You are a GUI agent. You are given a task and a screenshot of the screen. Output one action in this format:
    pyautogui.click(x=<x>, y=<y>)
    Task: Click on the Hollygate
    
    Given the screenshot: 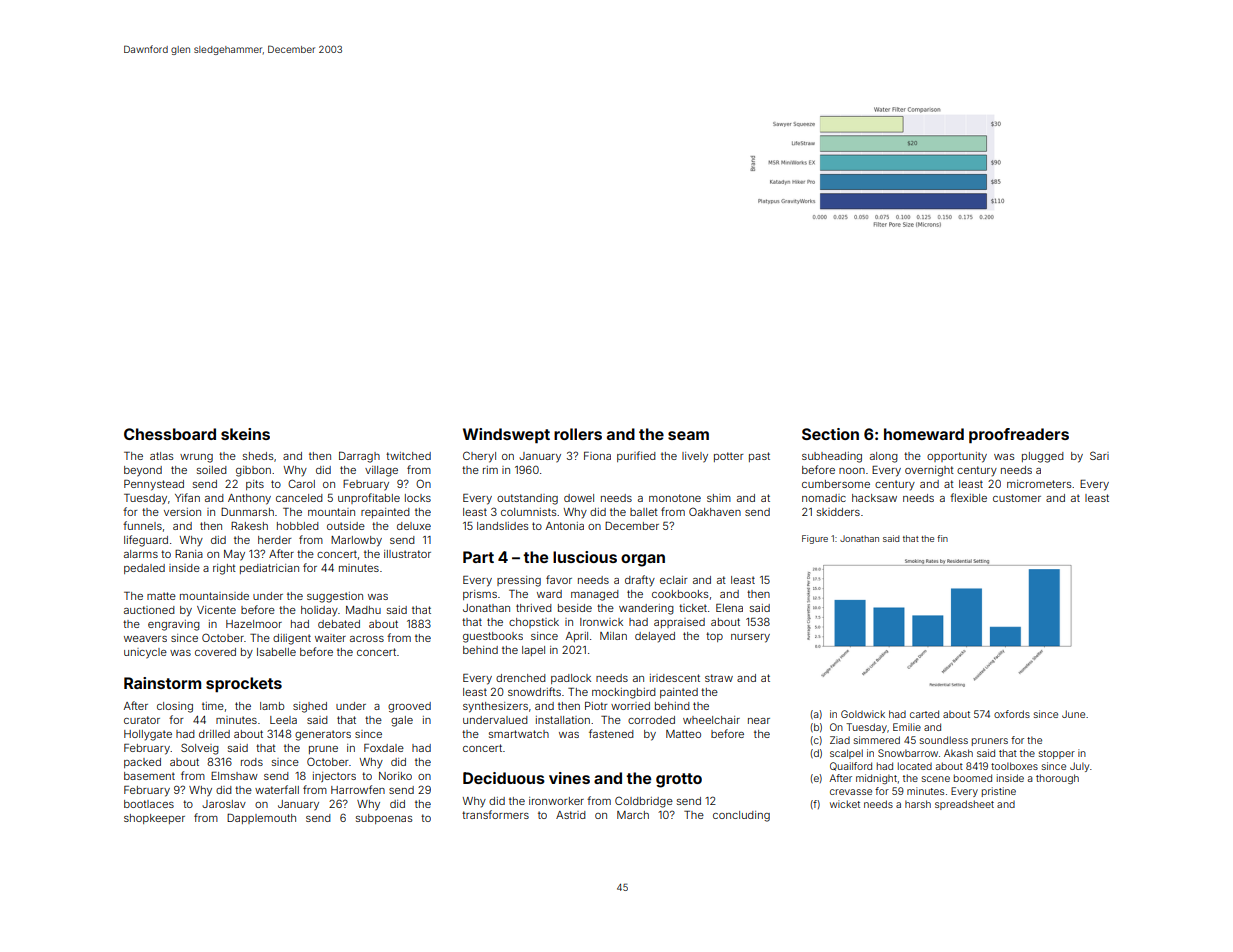 What is the action you would take?
    pyautogui.click(x=148, y=735)
